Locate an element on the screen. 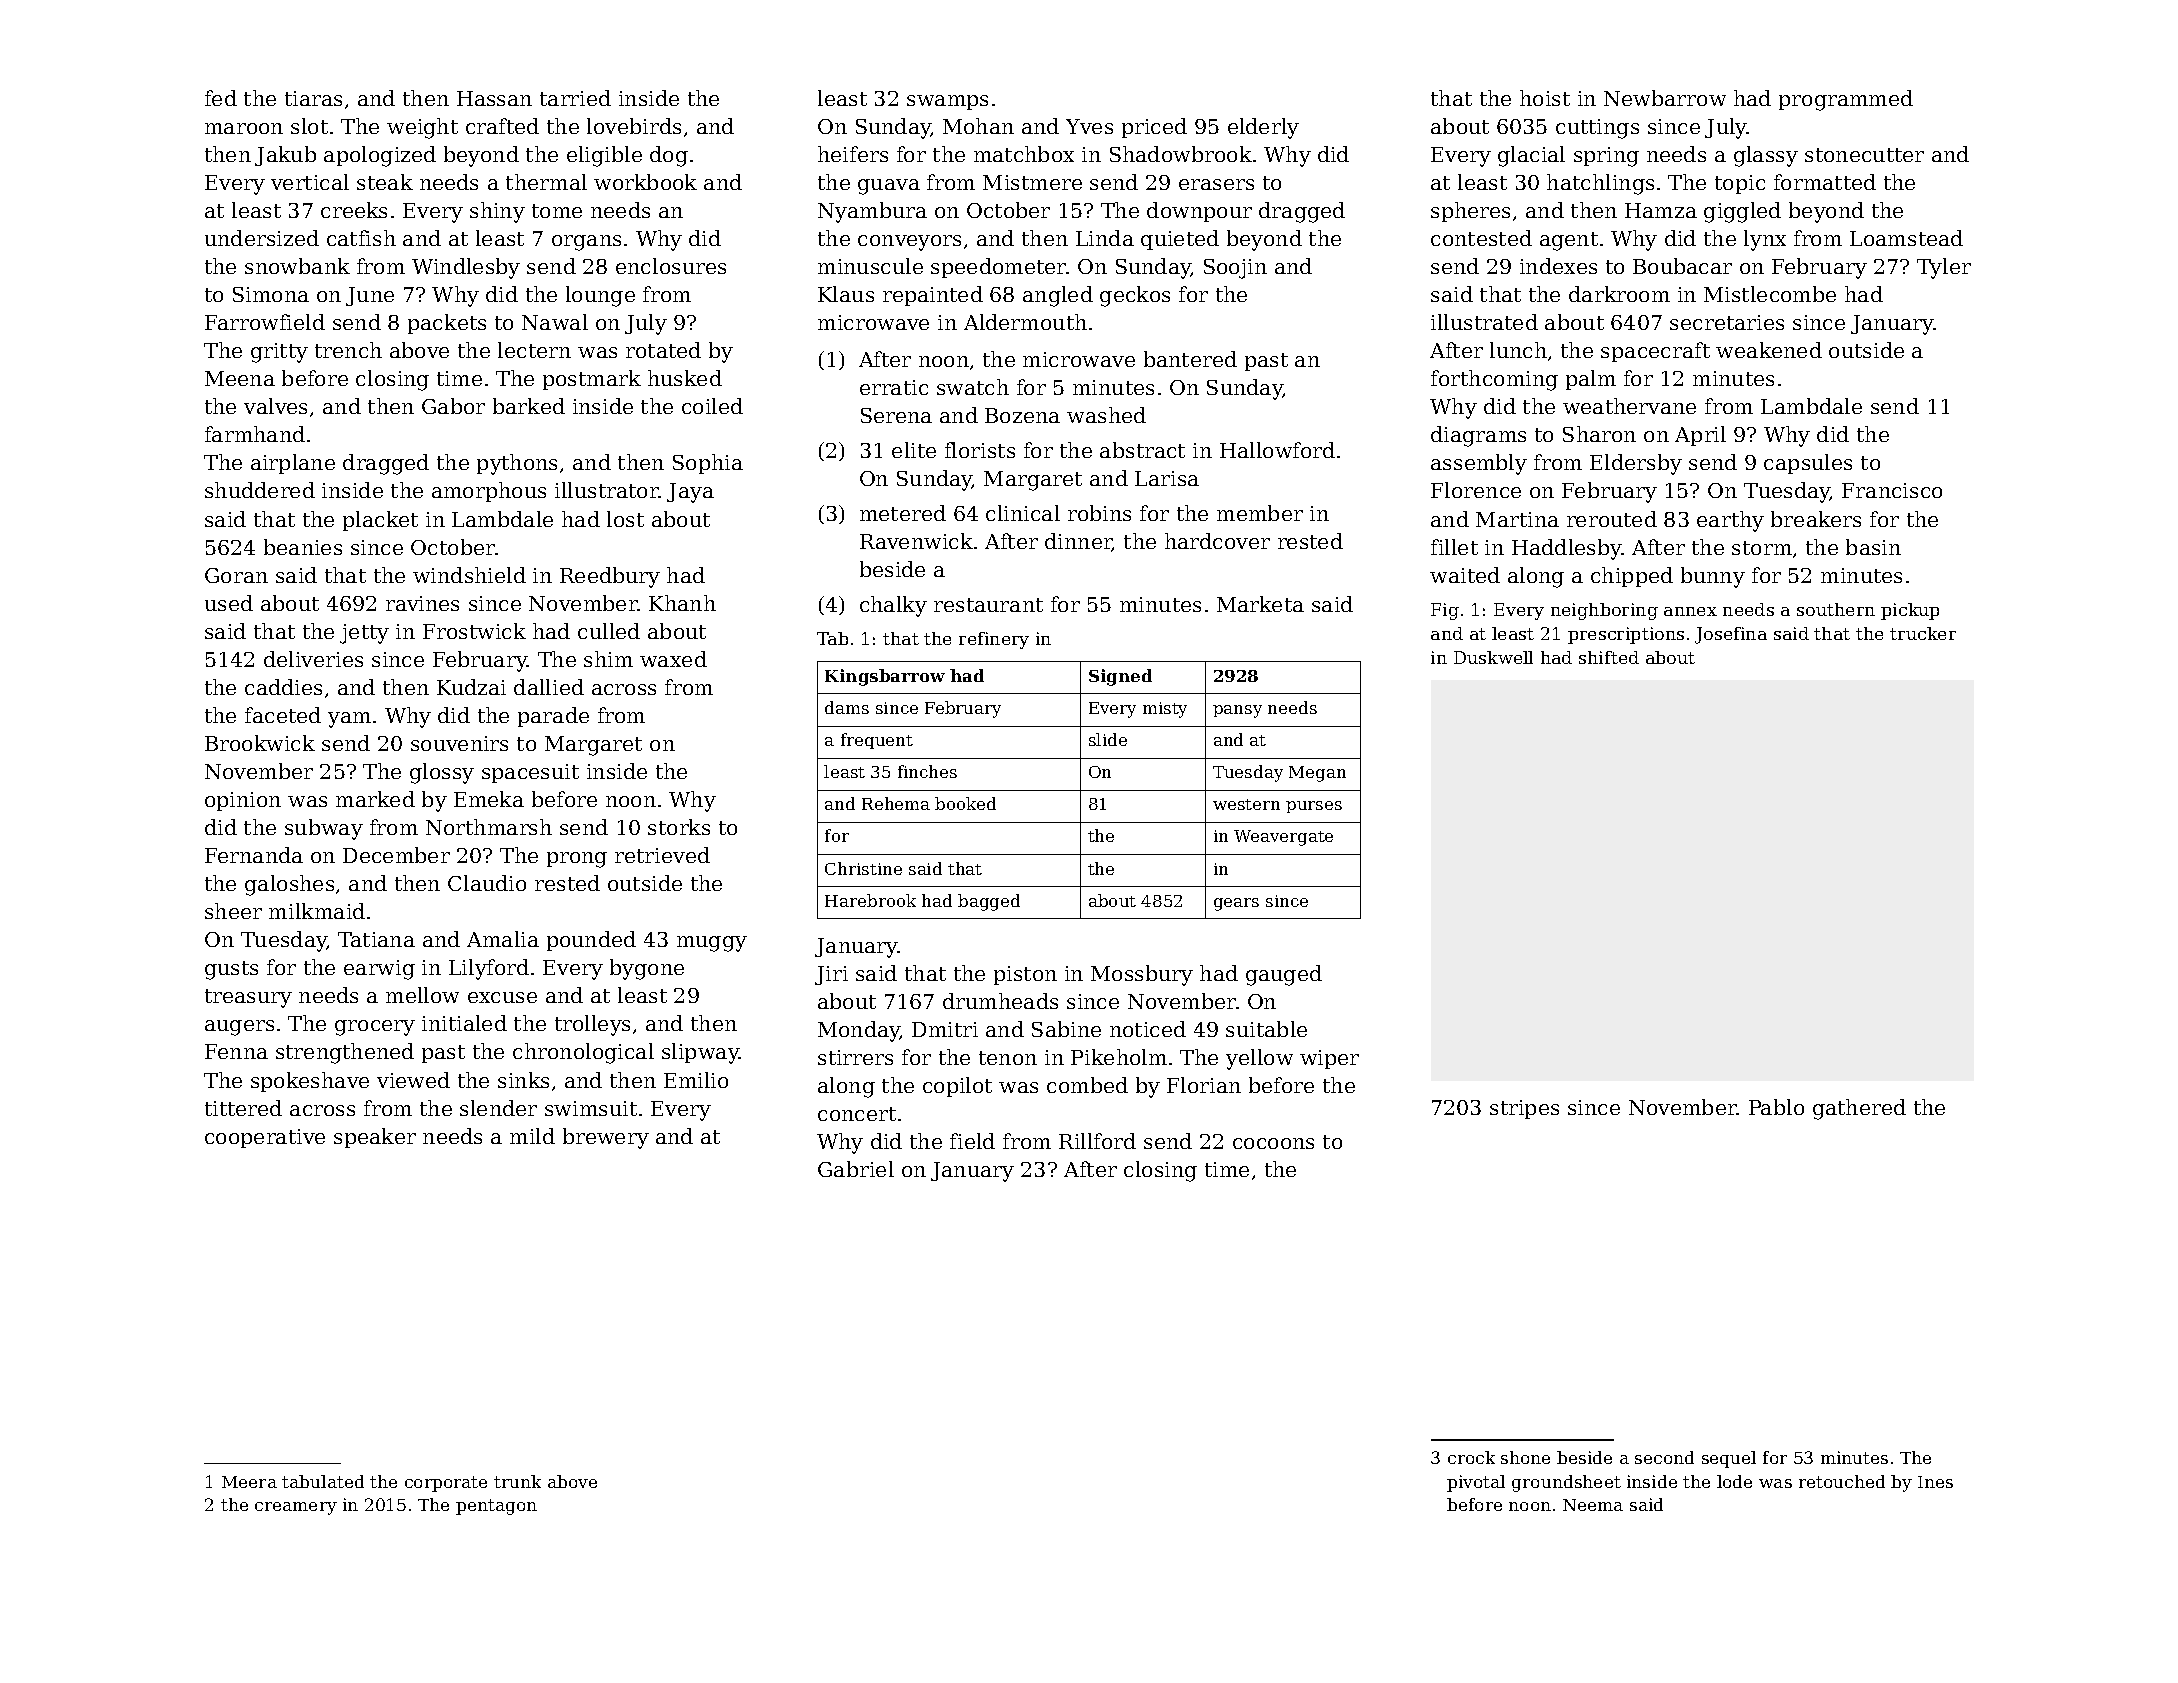  fed is located at coordinates (221, 98).
